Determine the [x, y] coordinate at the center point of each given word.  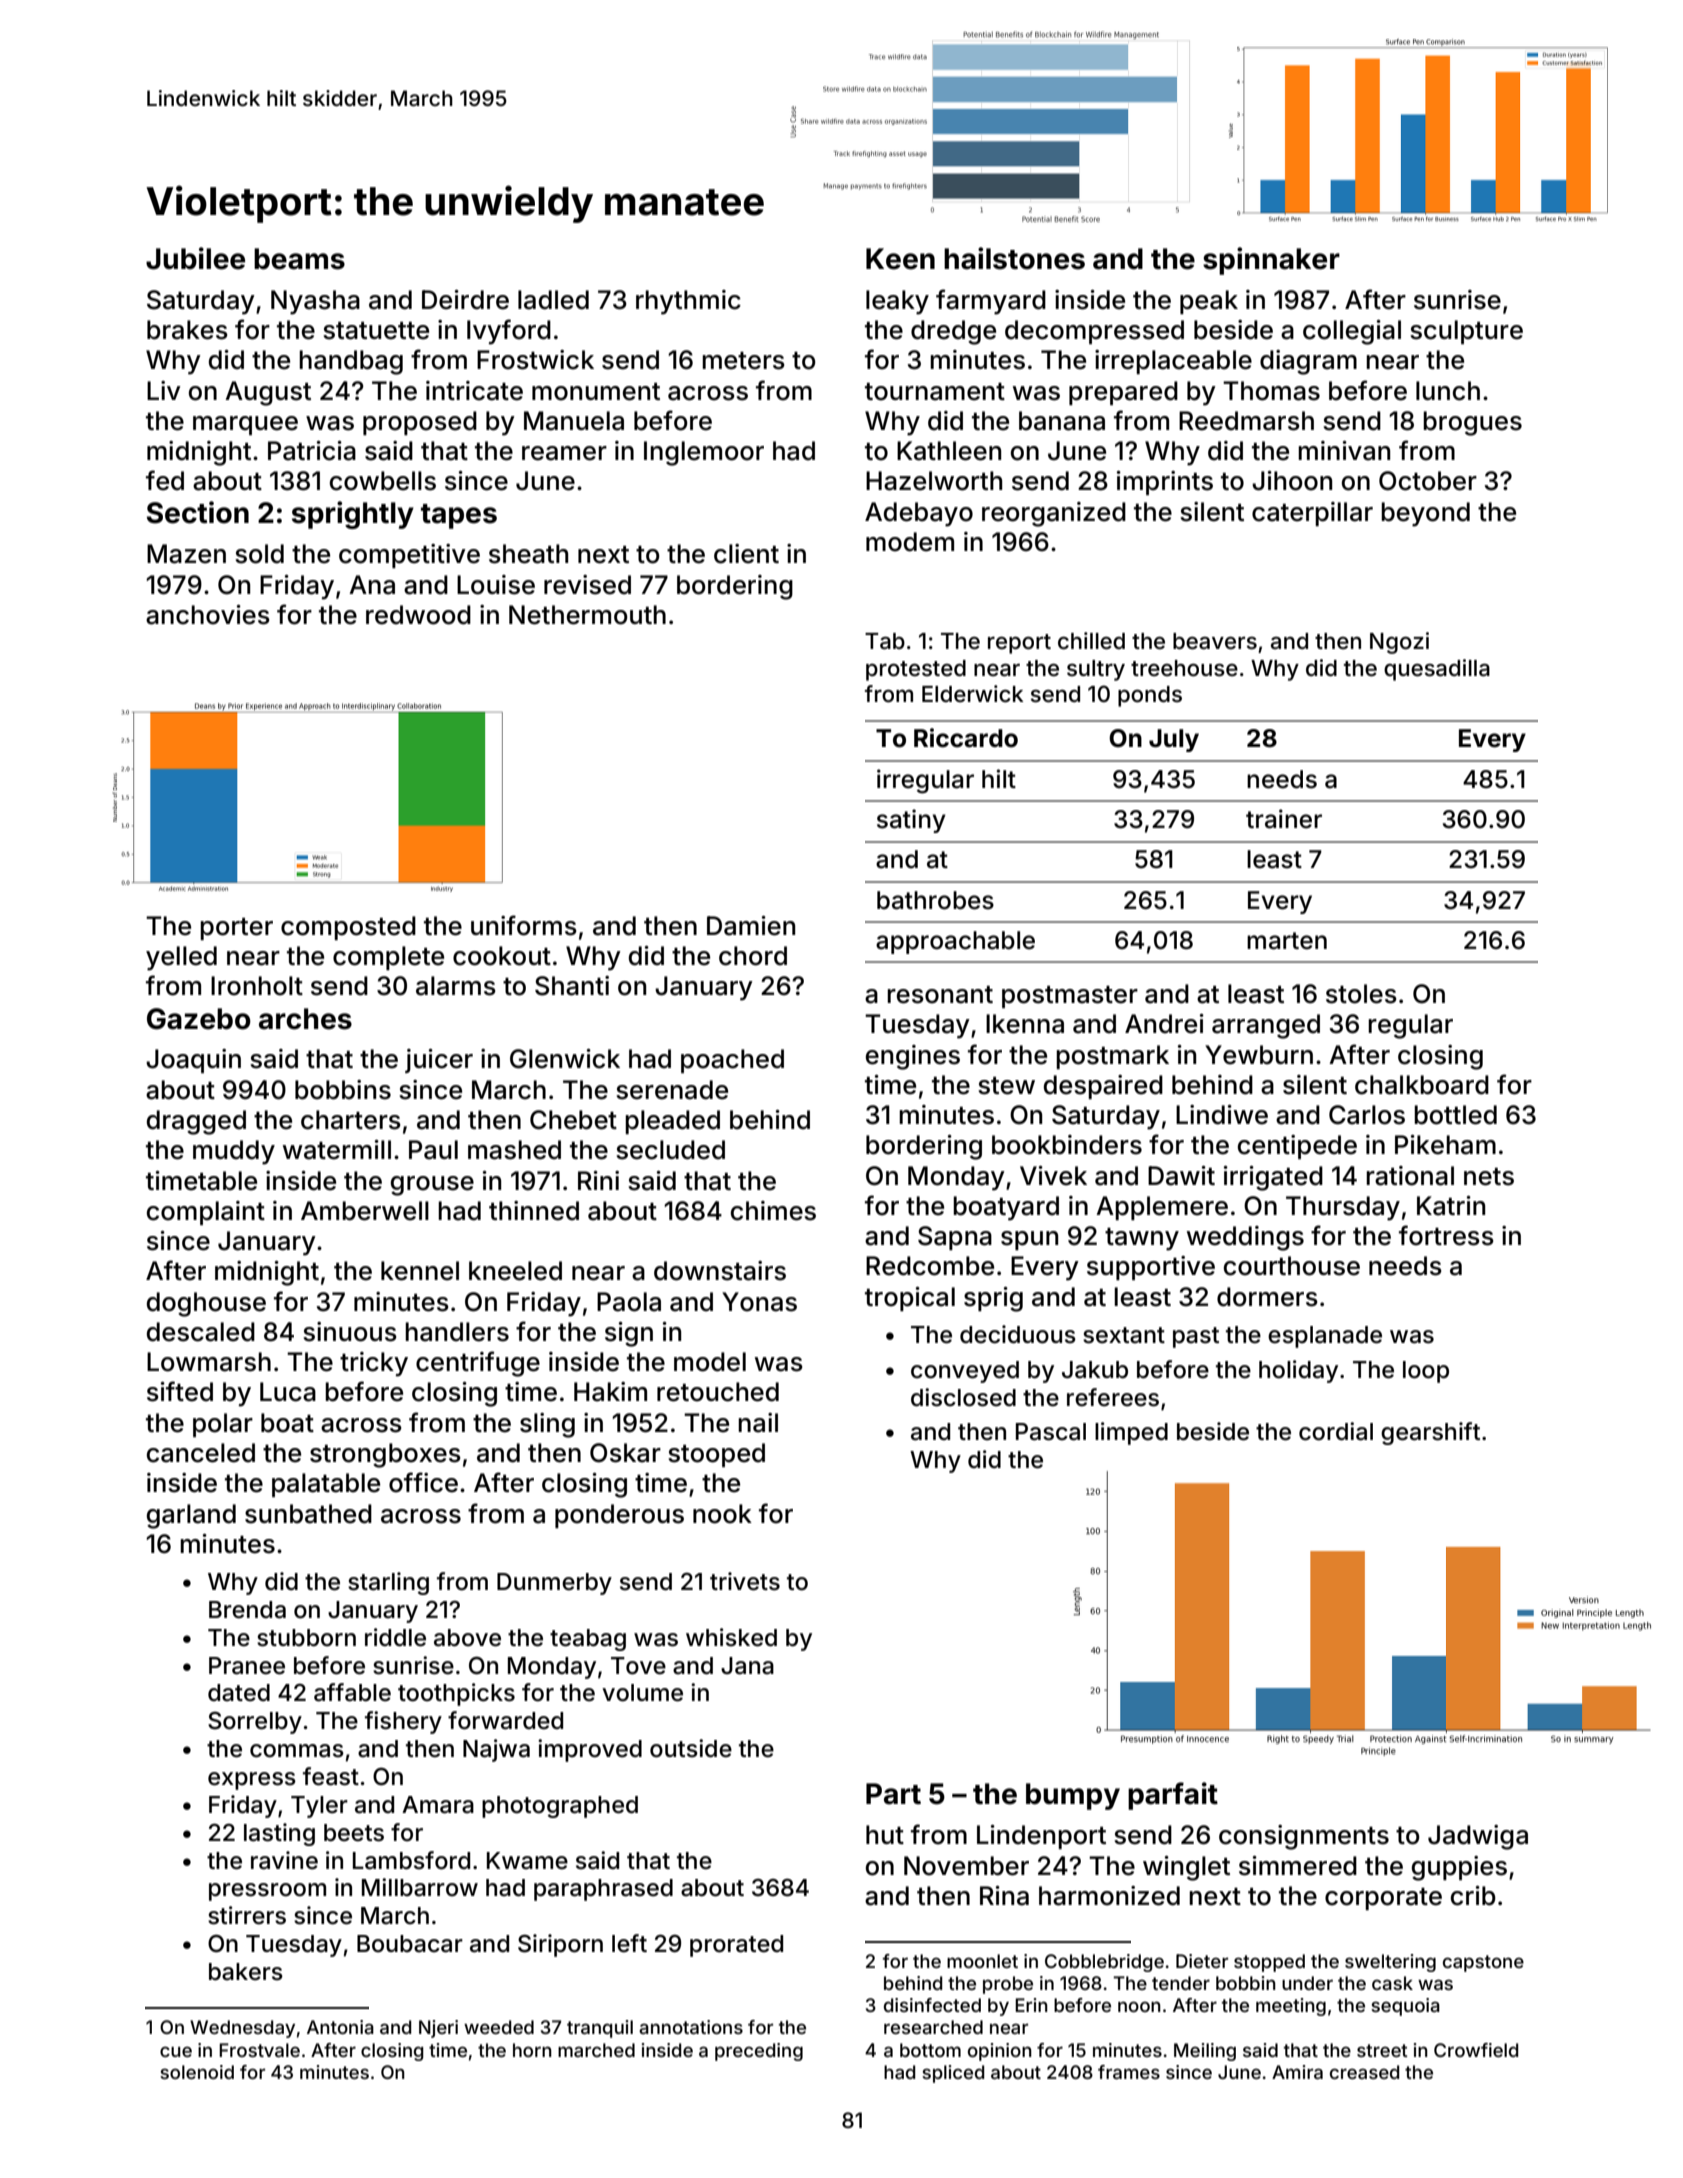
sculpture [1466, 332]
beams [299, 259]
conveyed [965, 1372]
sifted [180, 1391]
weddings [1245, 1238]
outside [691, 1748]
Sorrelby [255, 1722]
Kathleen [949, 451]
